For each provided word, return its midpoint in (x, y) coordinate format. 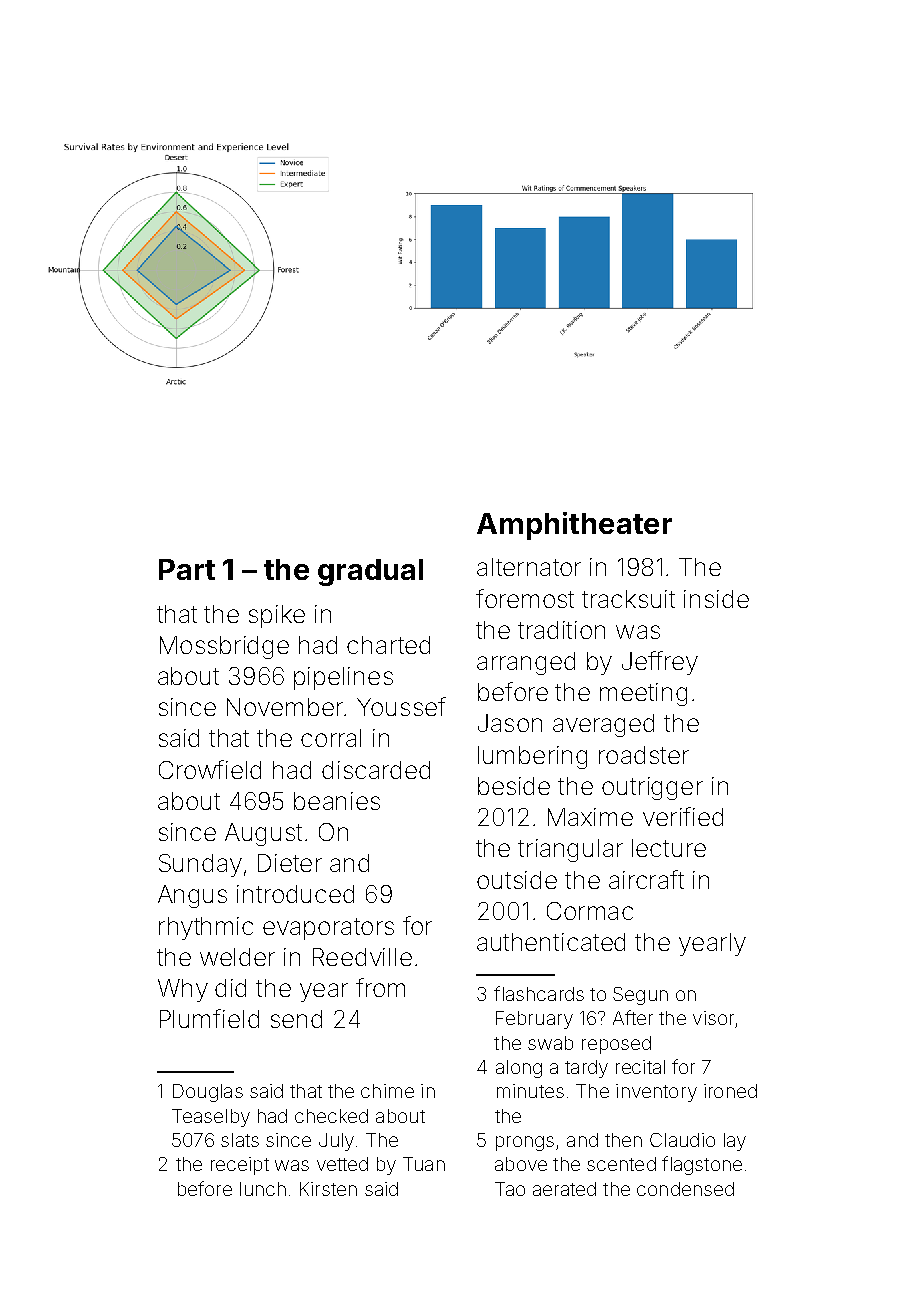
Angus (192, 896)
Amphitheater (574, 526)
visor (713, 1018)
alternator (529, 567)
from (380, 987)
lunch (263, 1189)
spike (277, 616)
